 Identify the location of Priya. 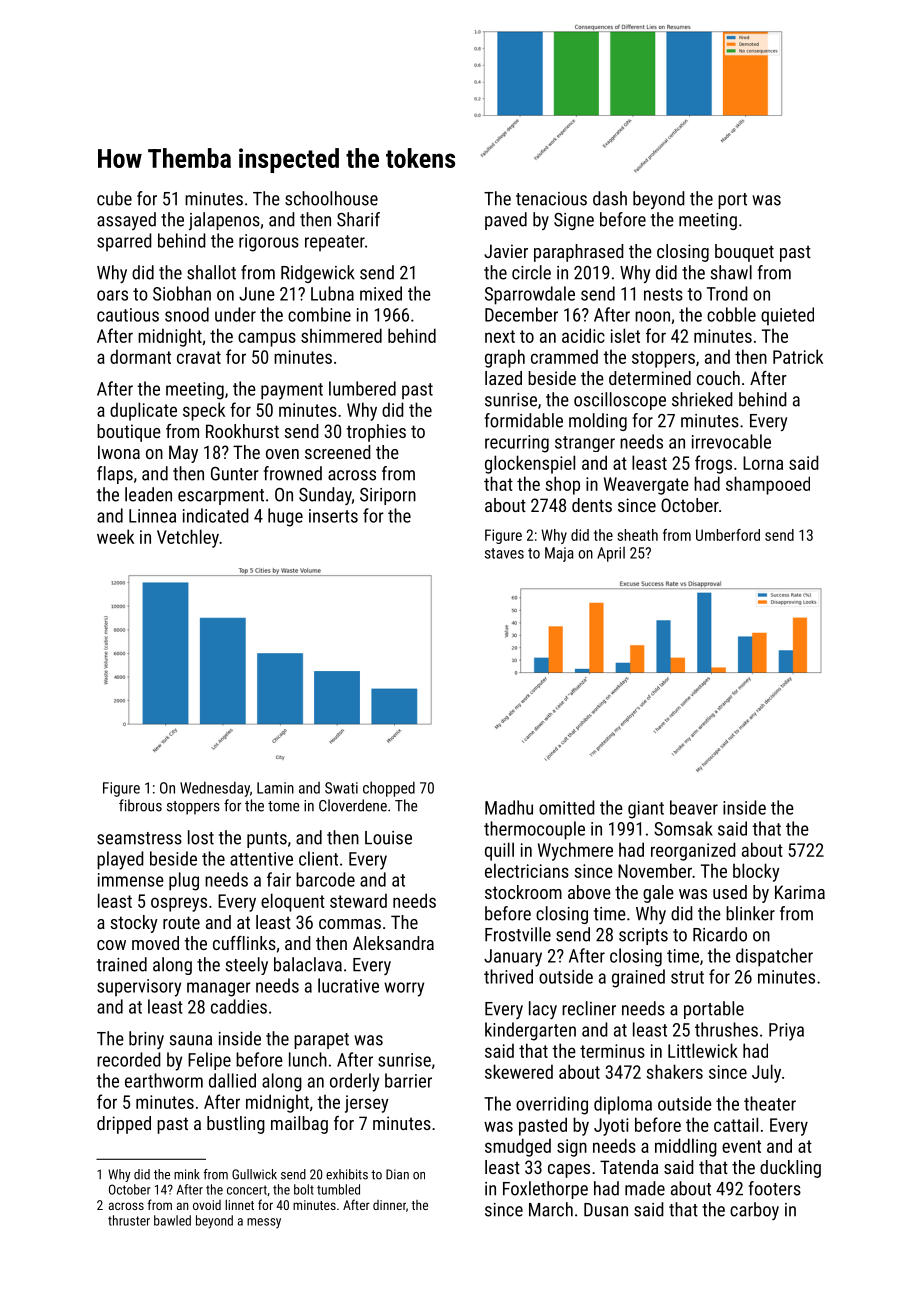
(786, 1032).
